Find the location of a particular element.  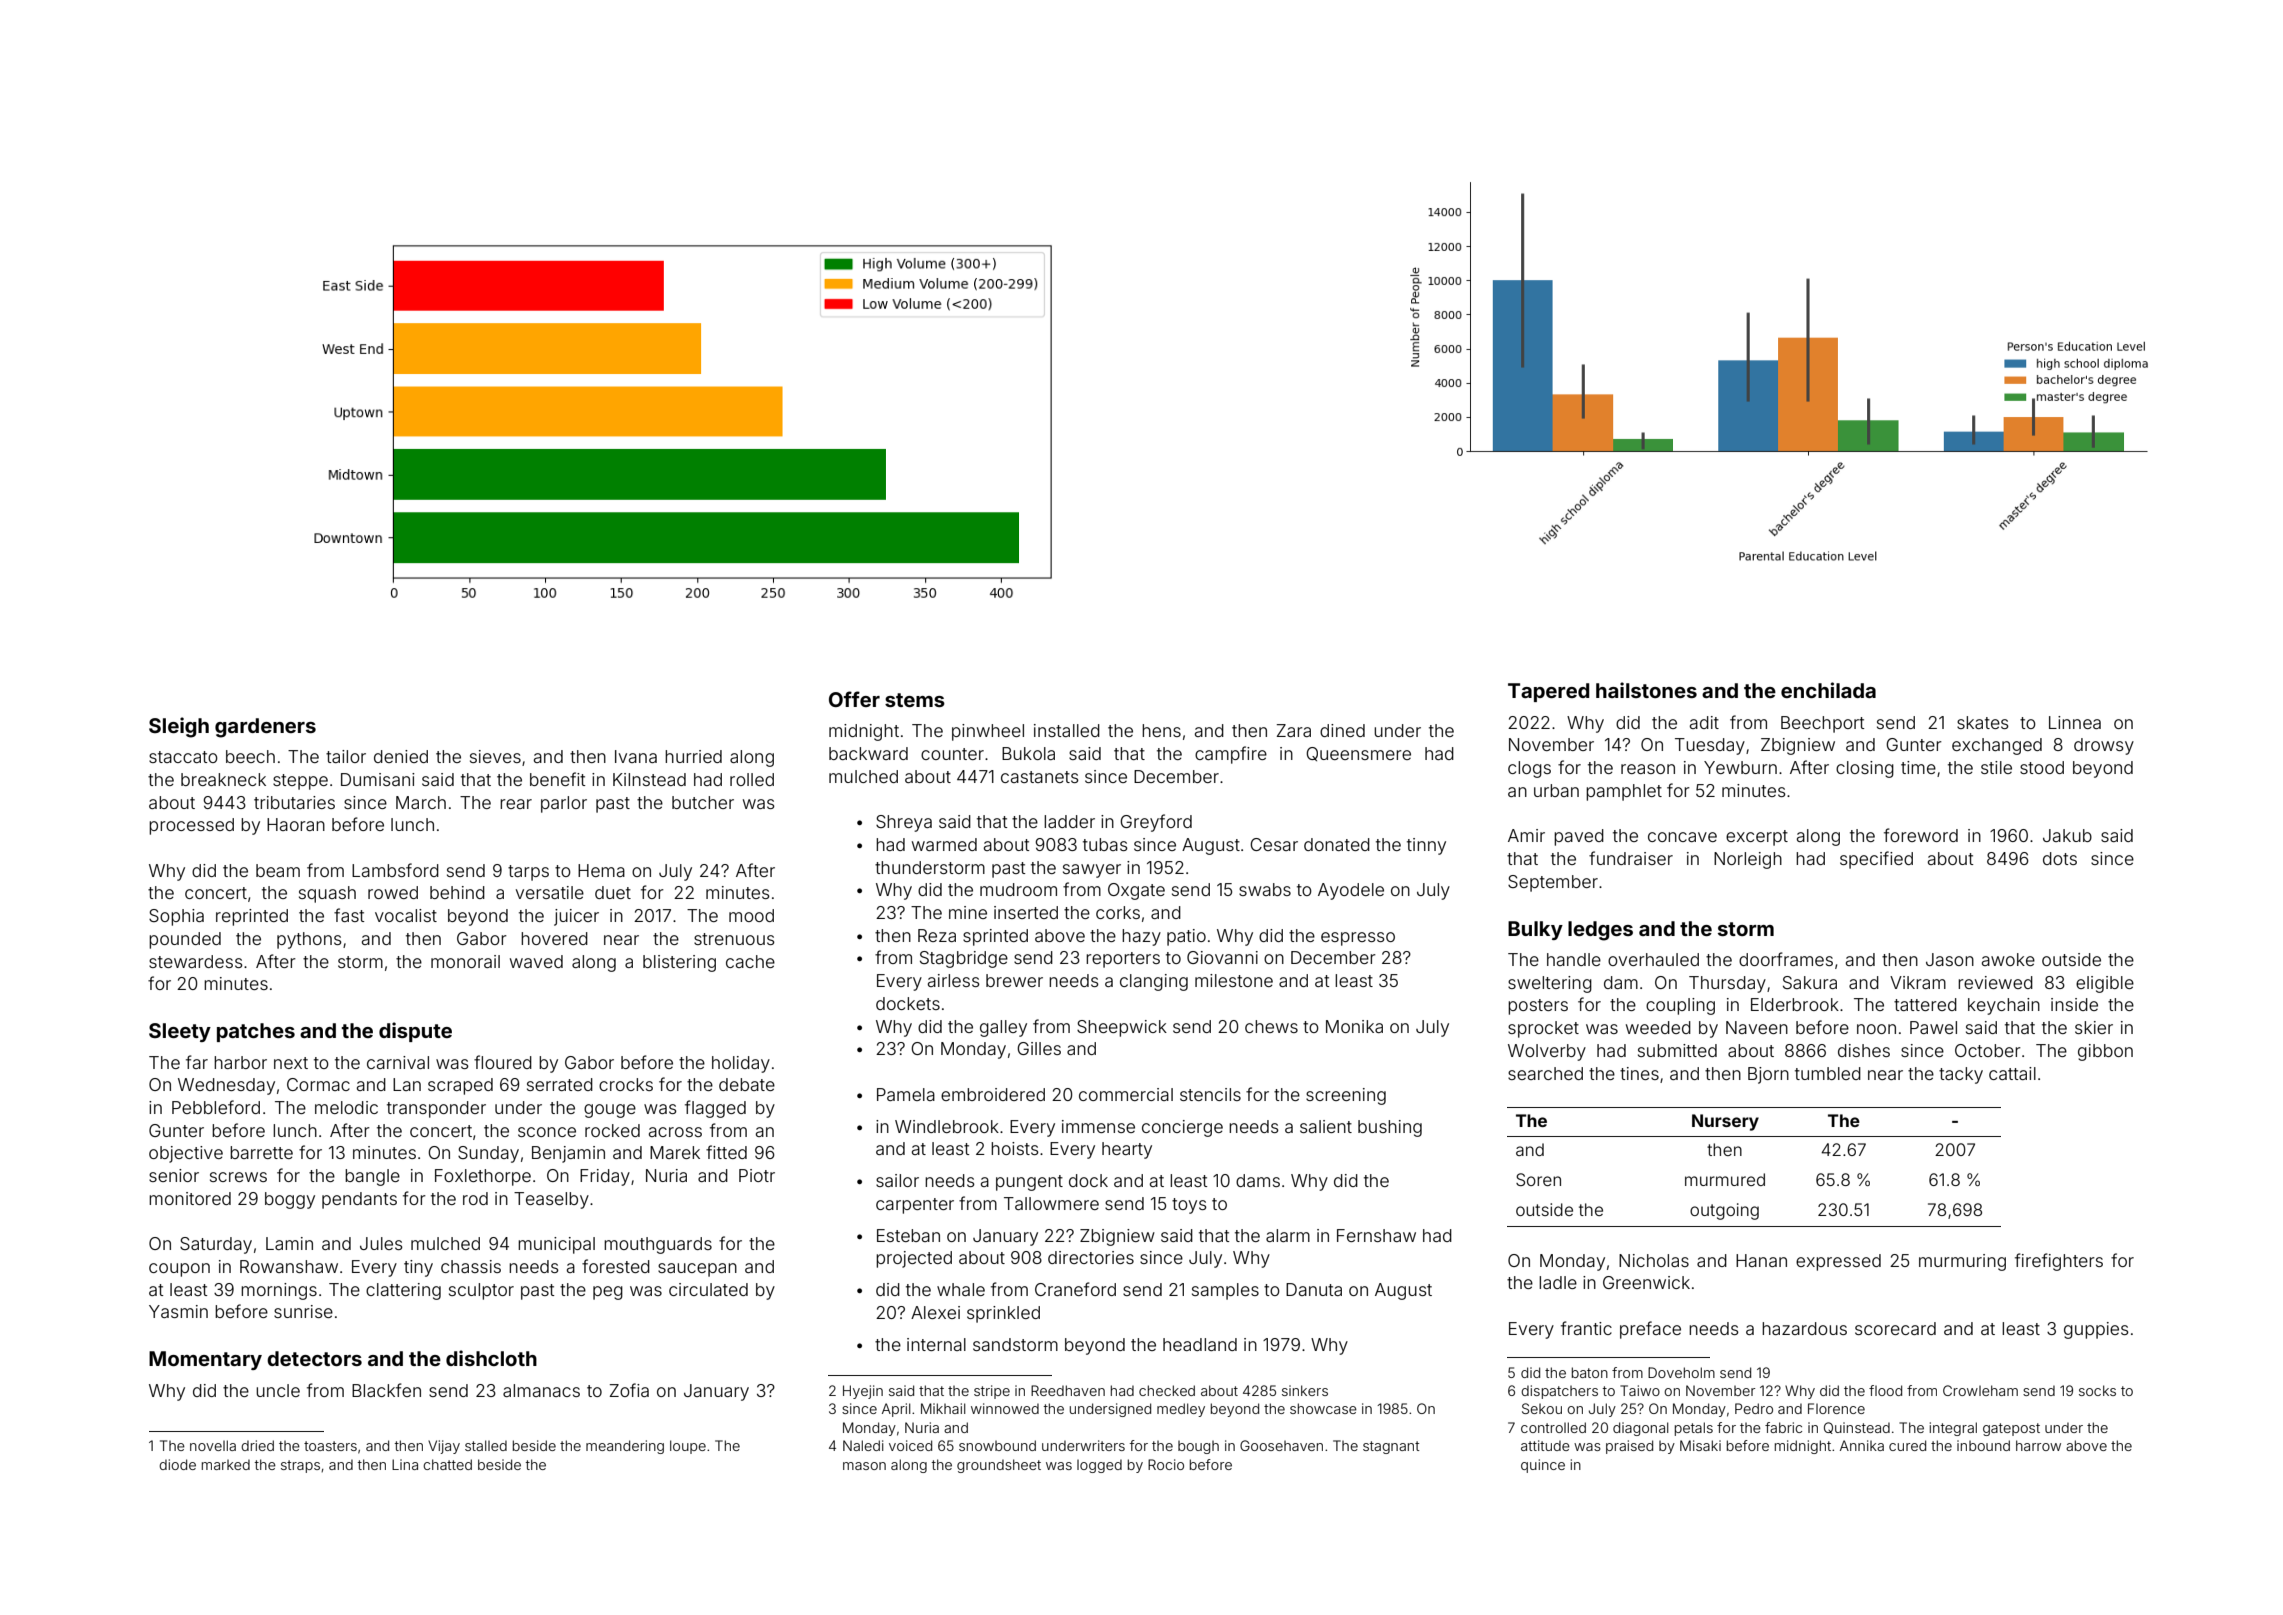

marked is located at coordinates (226, 1464).
